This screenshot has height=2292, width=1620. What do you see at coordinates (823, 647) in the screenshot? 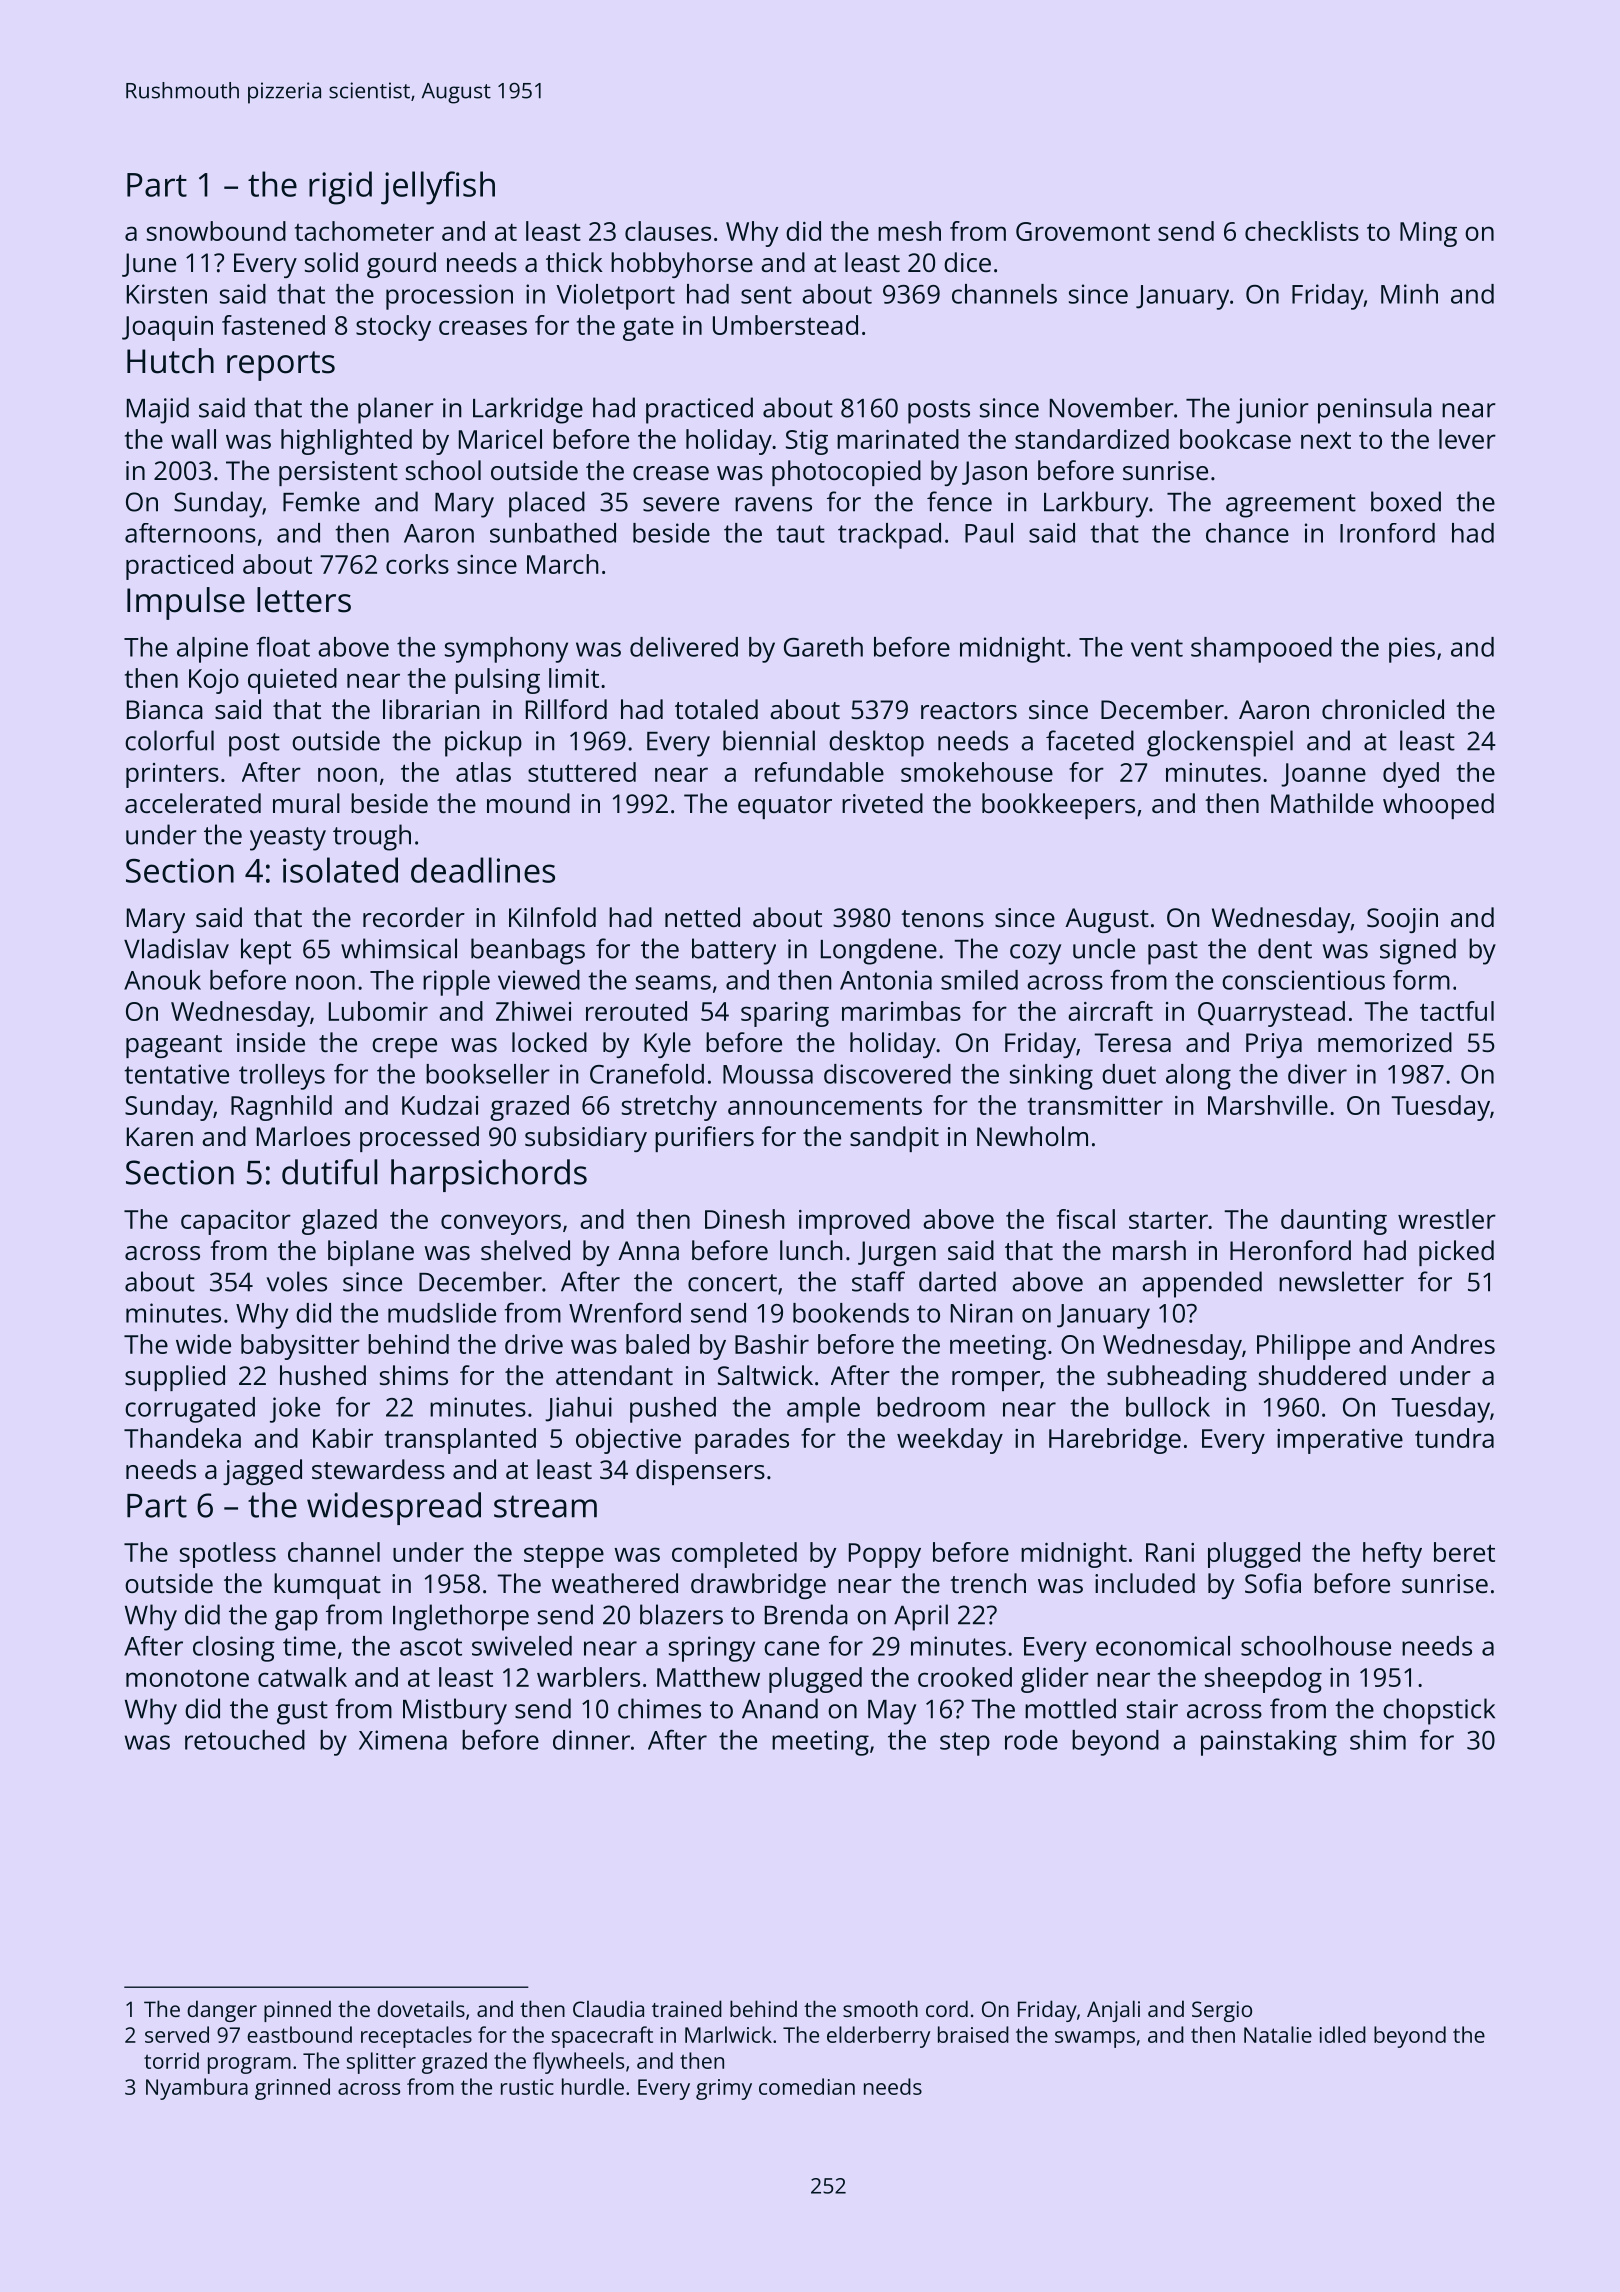
I see `Gareth` at bounding box center [823, 647].
